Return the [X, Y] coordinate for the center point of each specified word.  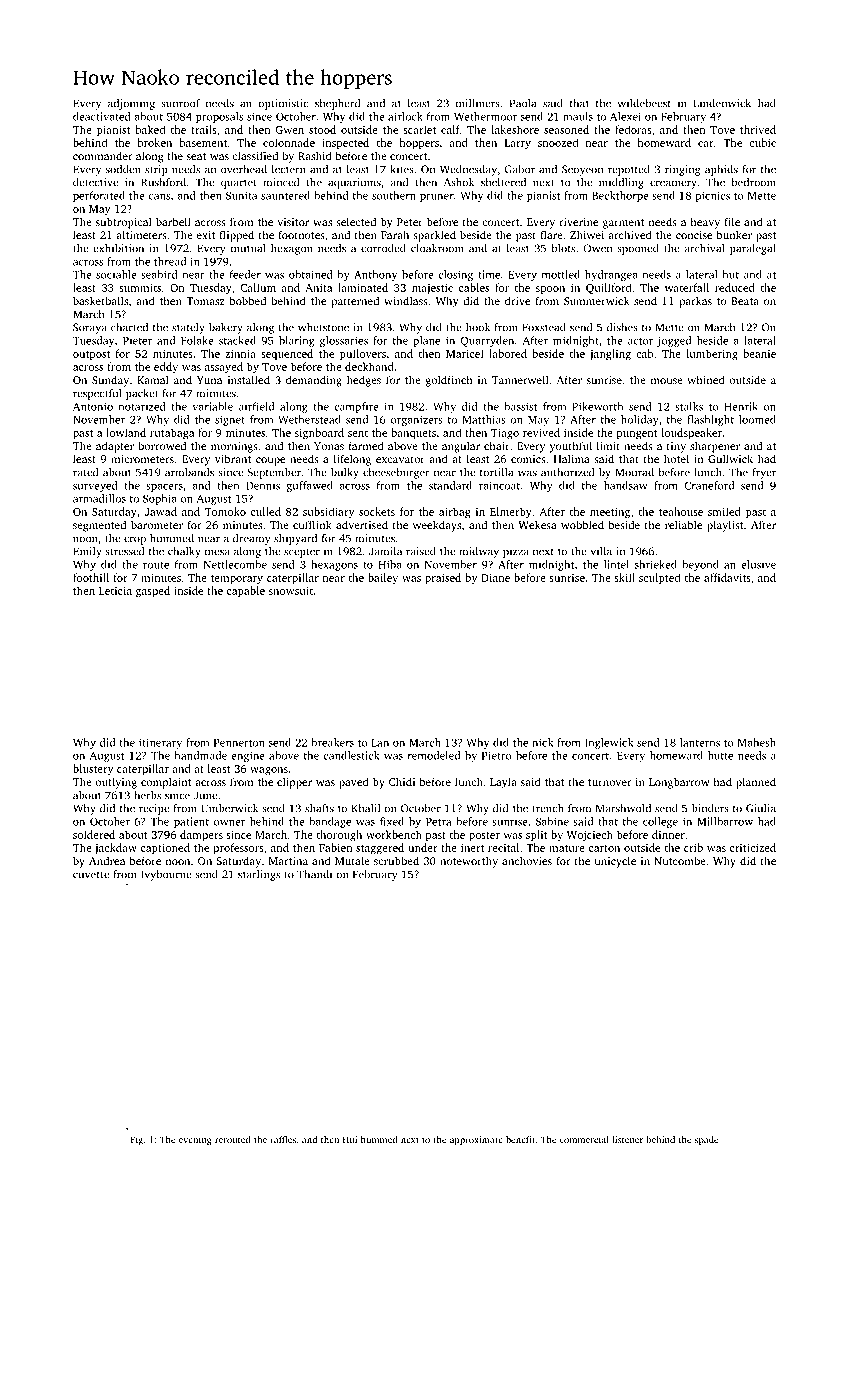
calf [450, 129]
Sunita [241, 195]
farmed [366, 445]
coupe [270, 461]
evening [195, 1140]
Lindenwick [722, 103]
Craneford [709, 485]
